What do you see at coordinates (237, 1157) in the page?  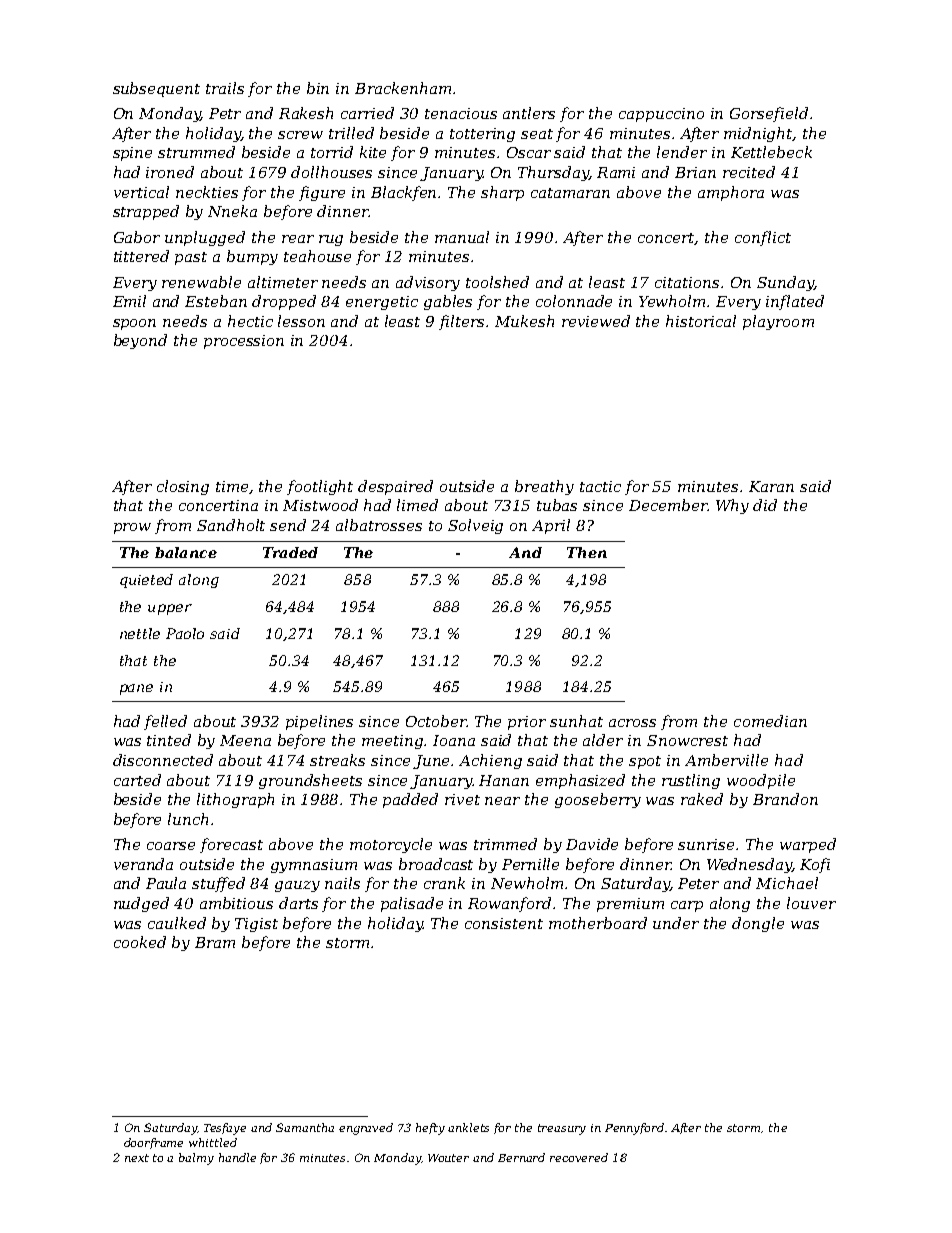 I see `handle` at bounding box center [237, 1157].
